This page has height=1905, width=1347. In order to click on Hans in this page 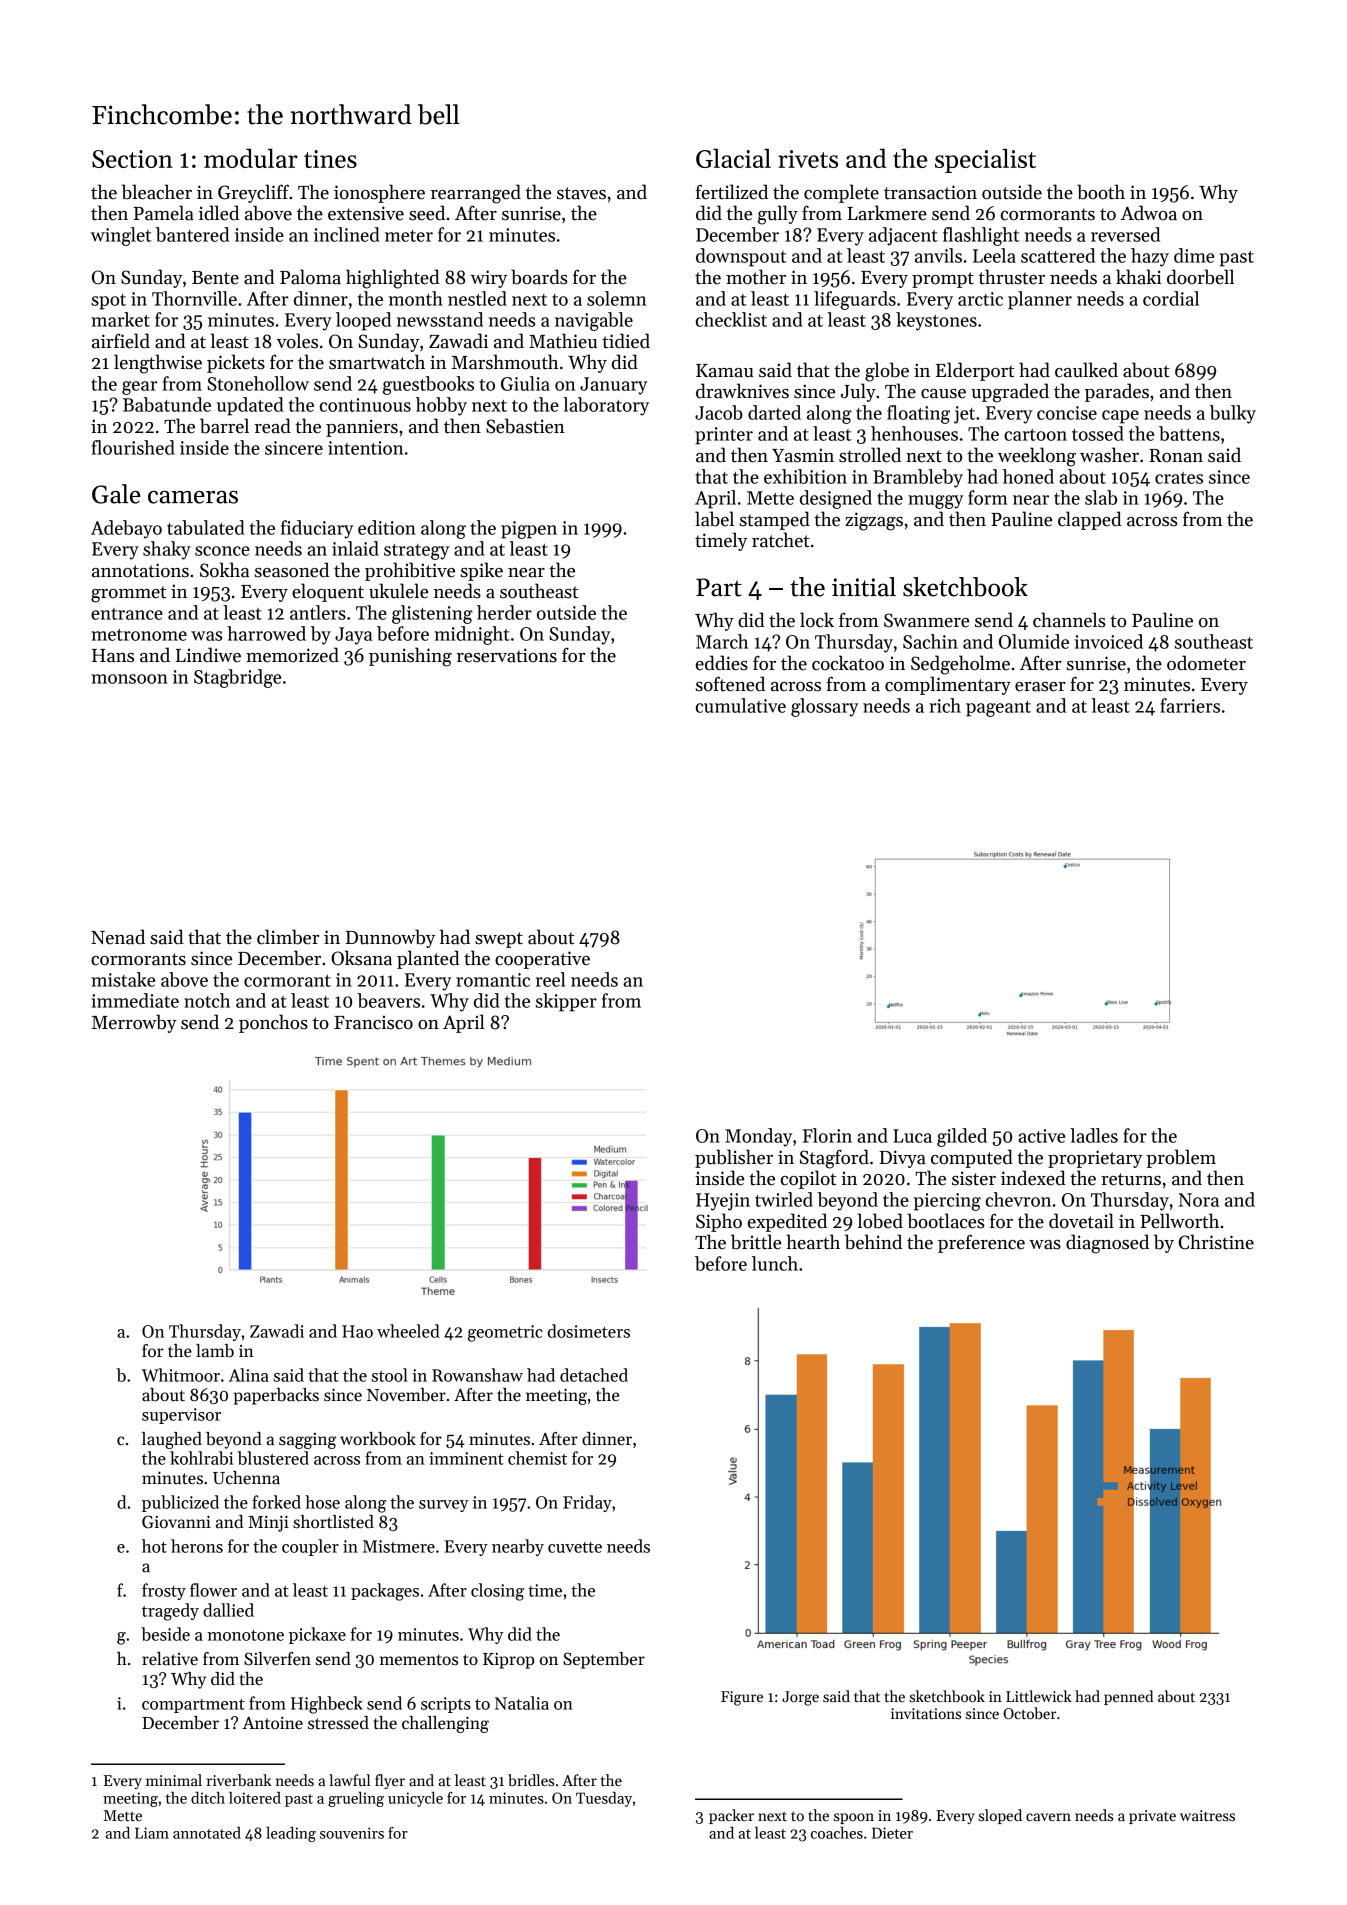, I will do `click(113, 656)`.
